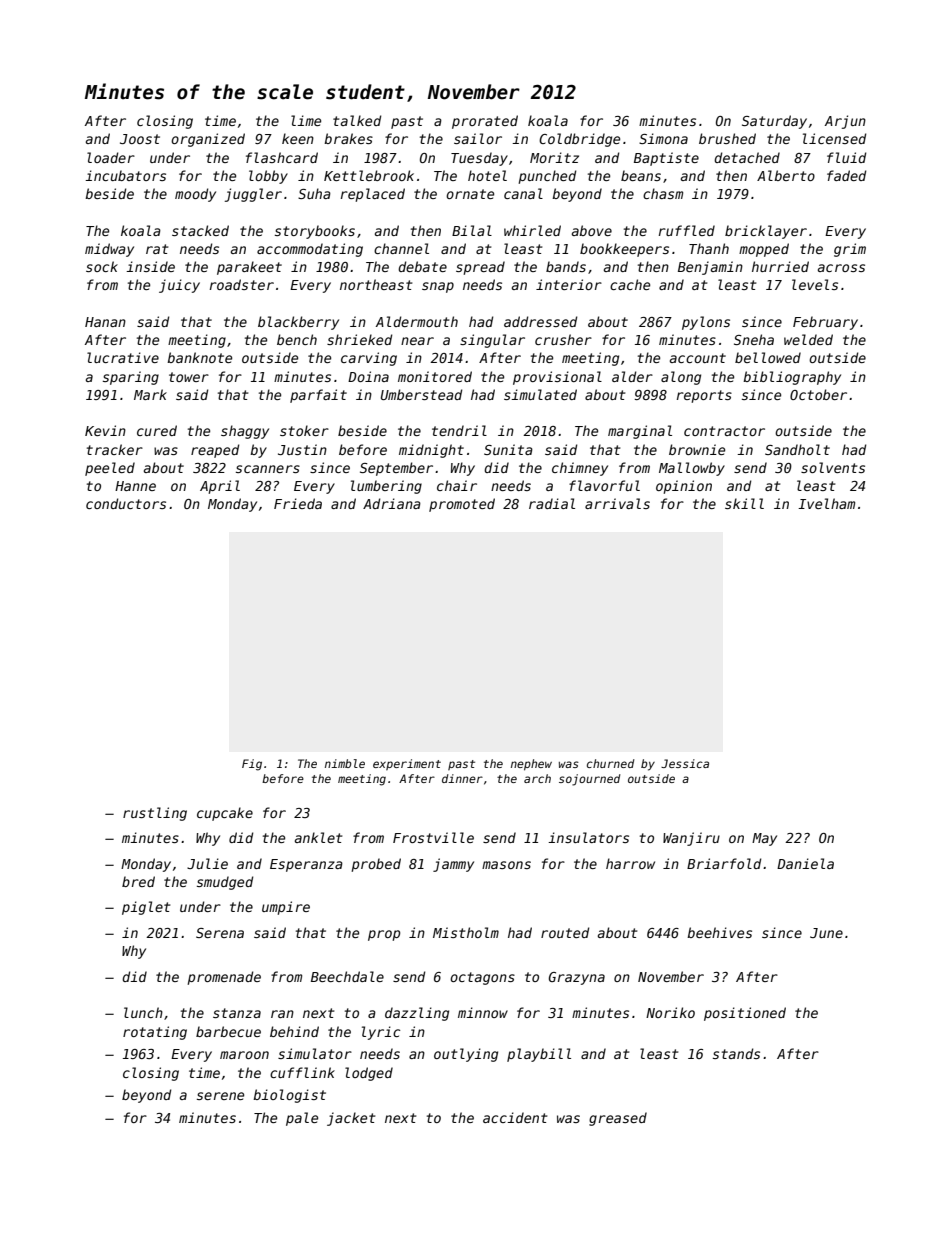 This screenshot has height=1233, width=952. I want to click on Wanjiru, so click(691, 839).
